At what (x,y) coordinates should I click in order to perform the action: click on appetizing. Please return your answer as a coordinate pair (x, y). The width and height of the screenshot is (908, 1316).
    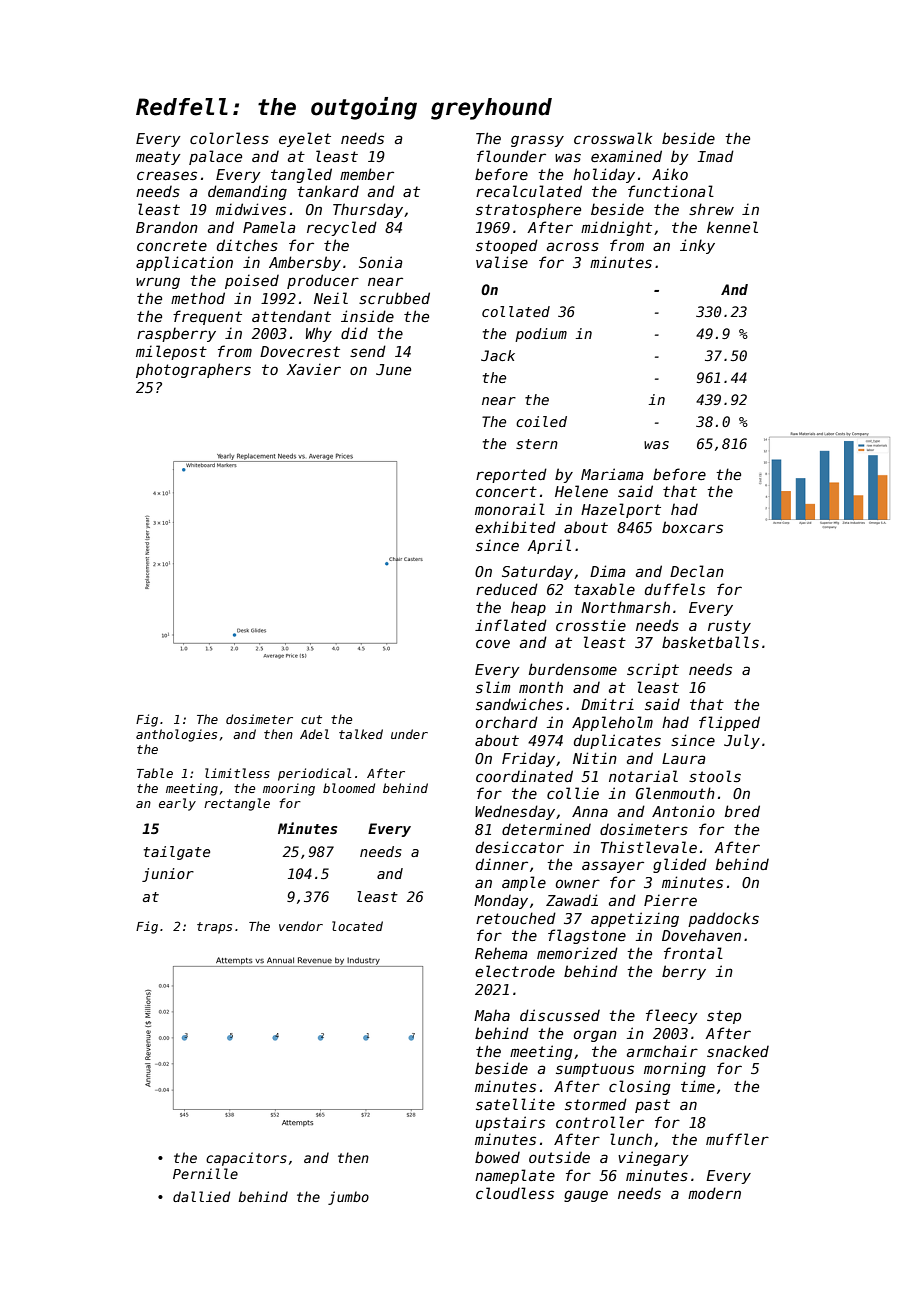
    Looking at the image, I should click on (635, 919).
